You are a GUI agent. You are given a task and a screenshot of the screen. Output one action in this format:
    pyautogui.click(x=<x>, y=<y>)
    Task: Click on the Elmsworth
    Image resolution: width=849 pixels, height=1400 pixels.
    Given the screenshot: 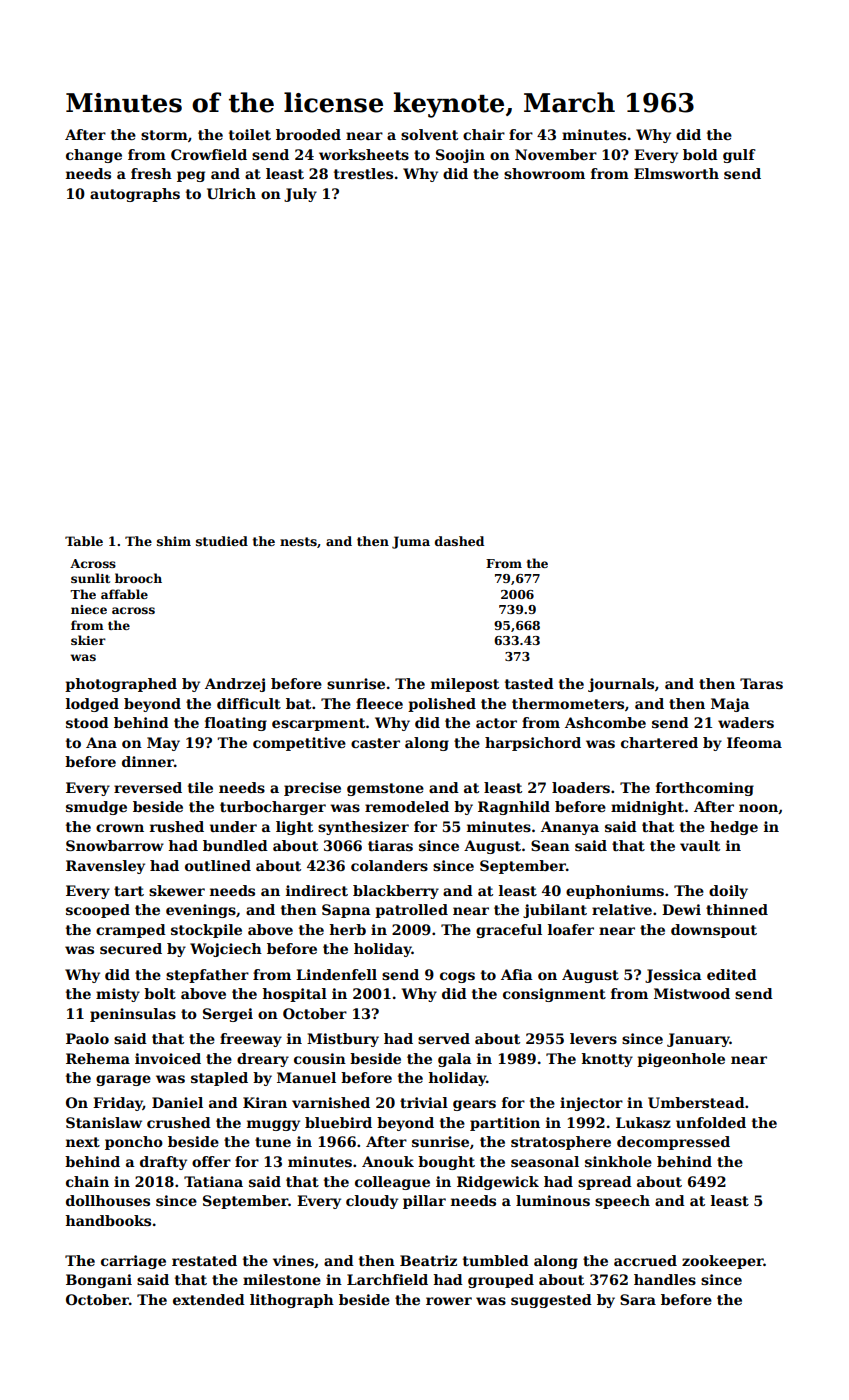 What is the action you would take?
    pyautogui.click(x=676, y=173)
